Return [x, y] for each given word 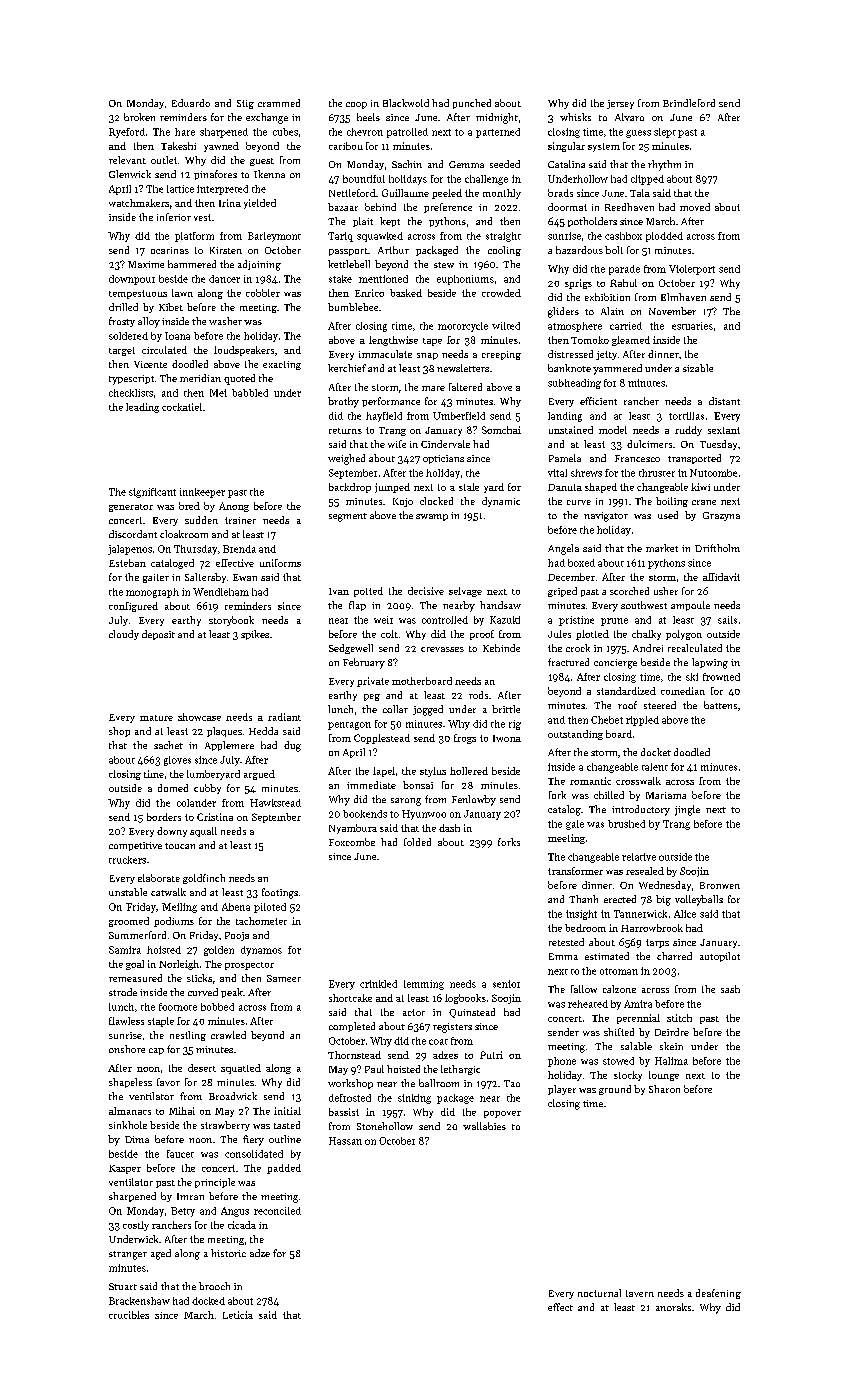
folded [417, 842]
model [613, 430]
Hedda [263, 731]
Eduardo [191, 103]
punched [472, 104]
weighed [346, 459]
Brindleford [689, 103]
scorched [629, 591]
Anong [234, 507]
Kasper [125, 1169]
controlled [445, 620]
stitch [679, 1018]
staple [161, 1022]
